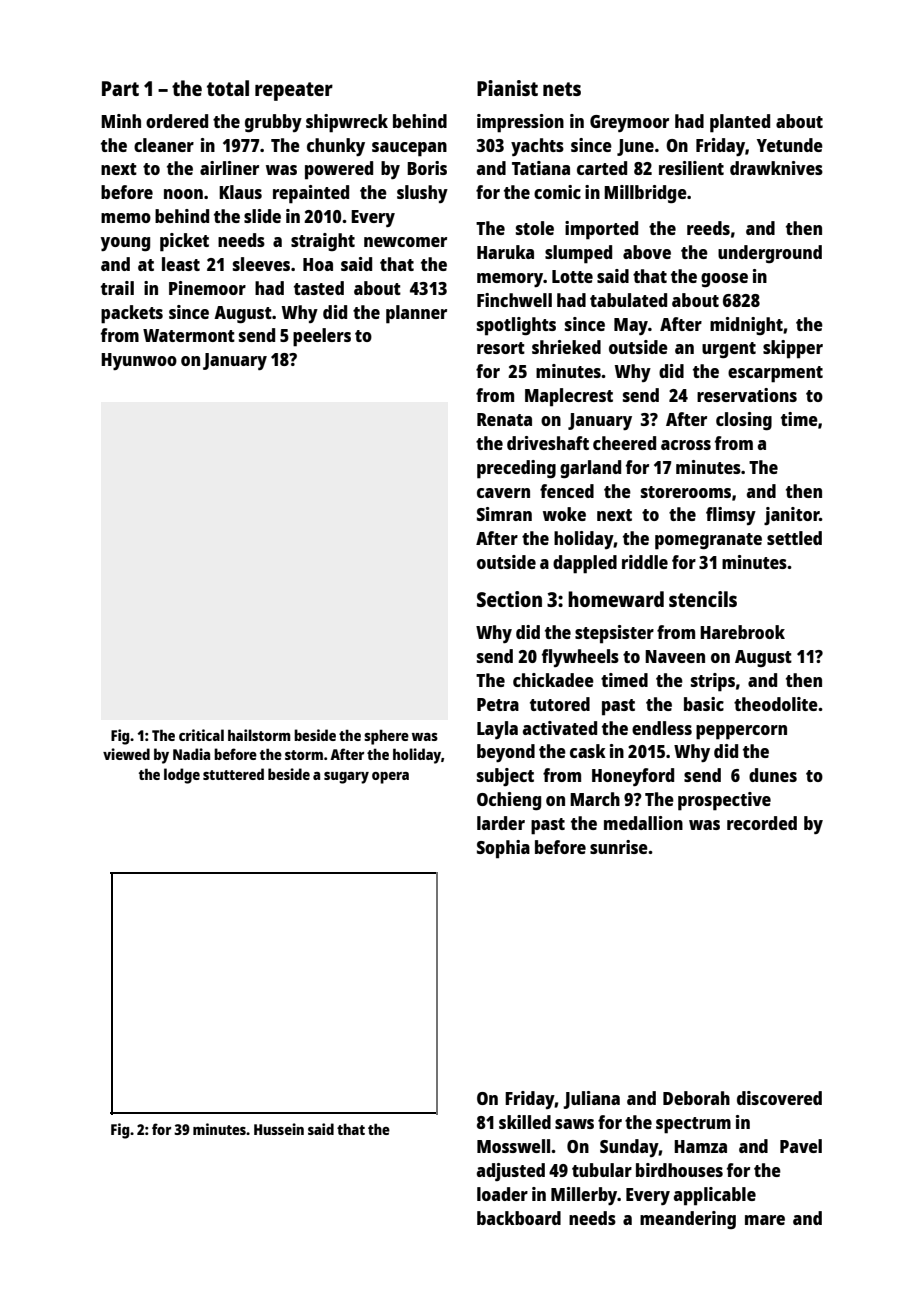 Image resolution: width=924 pixels, height=1314 pixels. Describe the element at coordinates (279, 1129) in the page. I see `Hussein` at that location.
